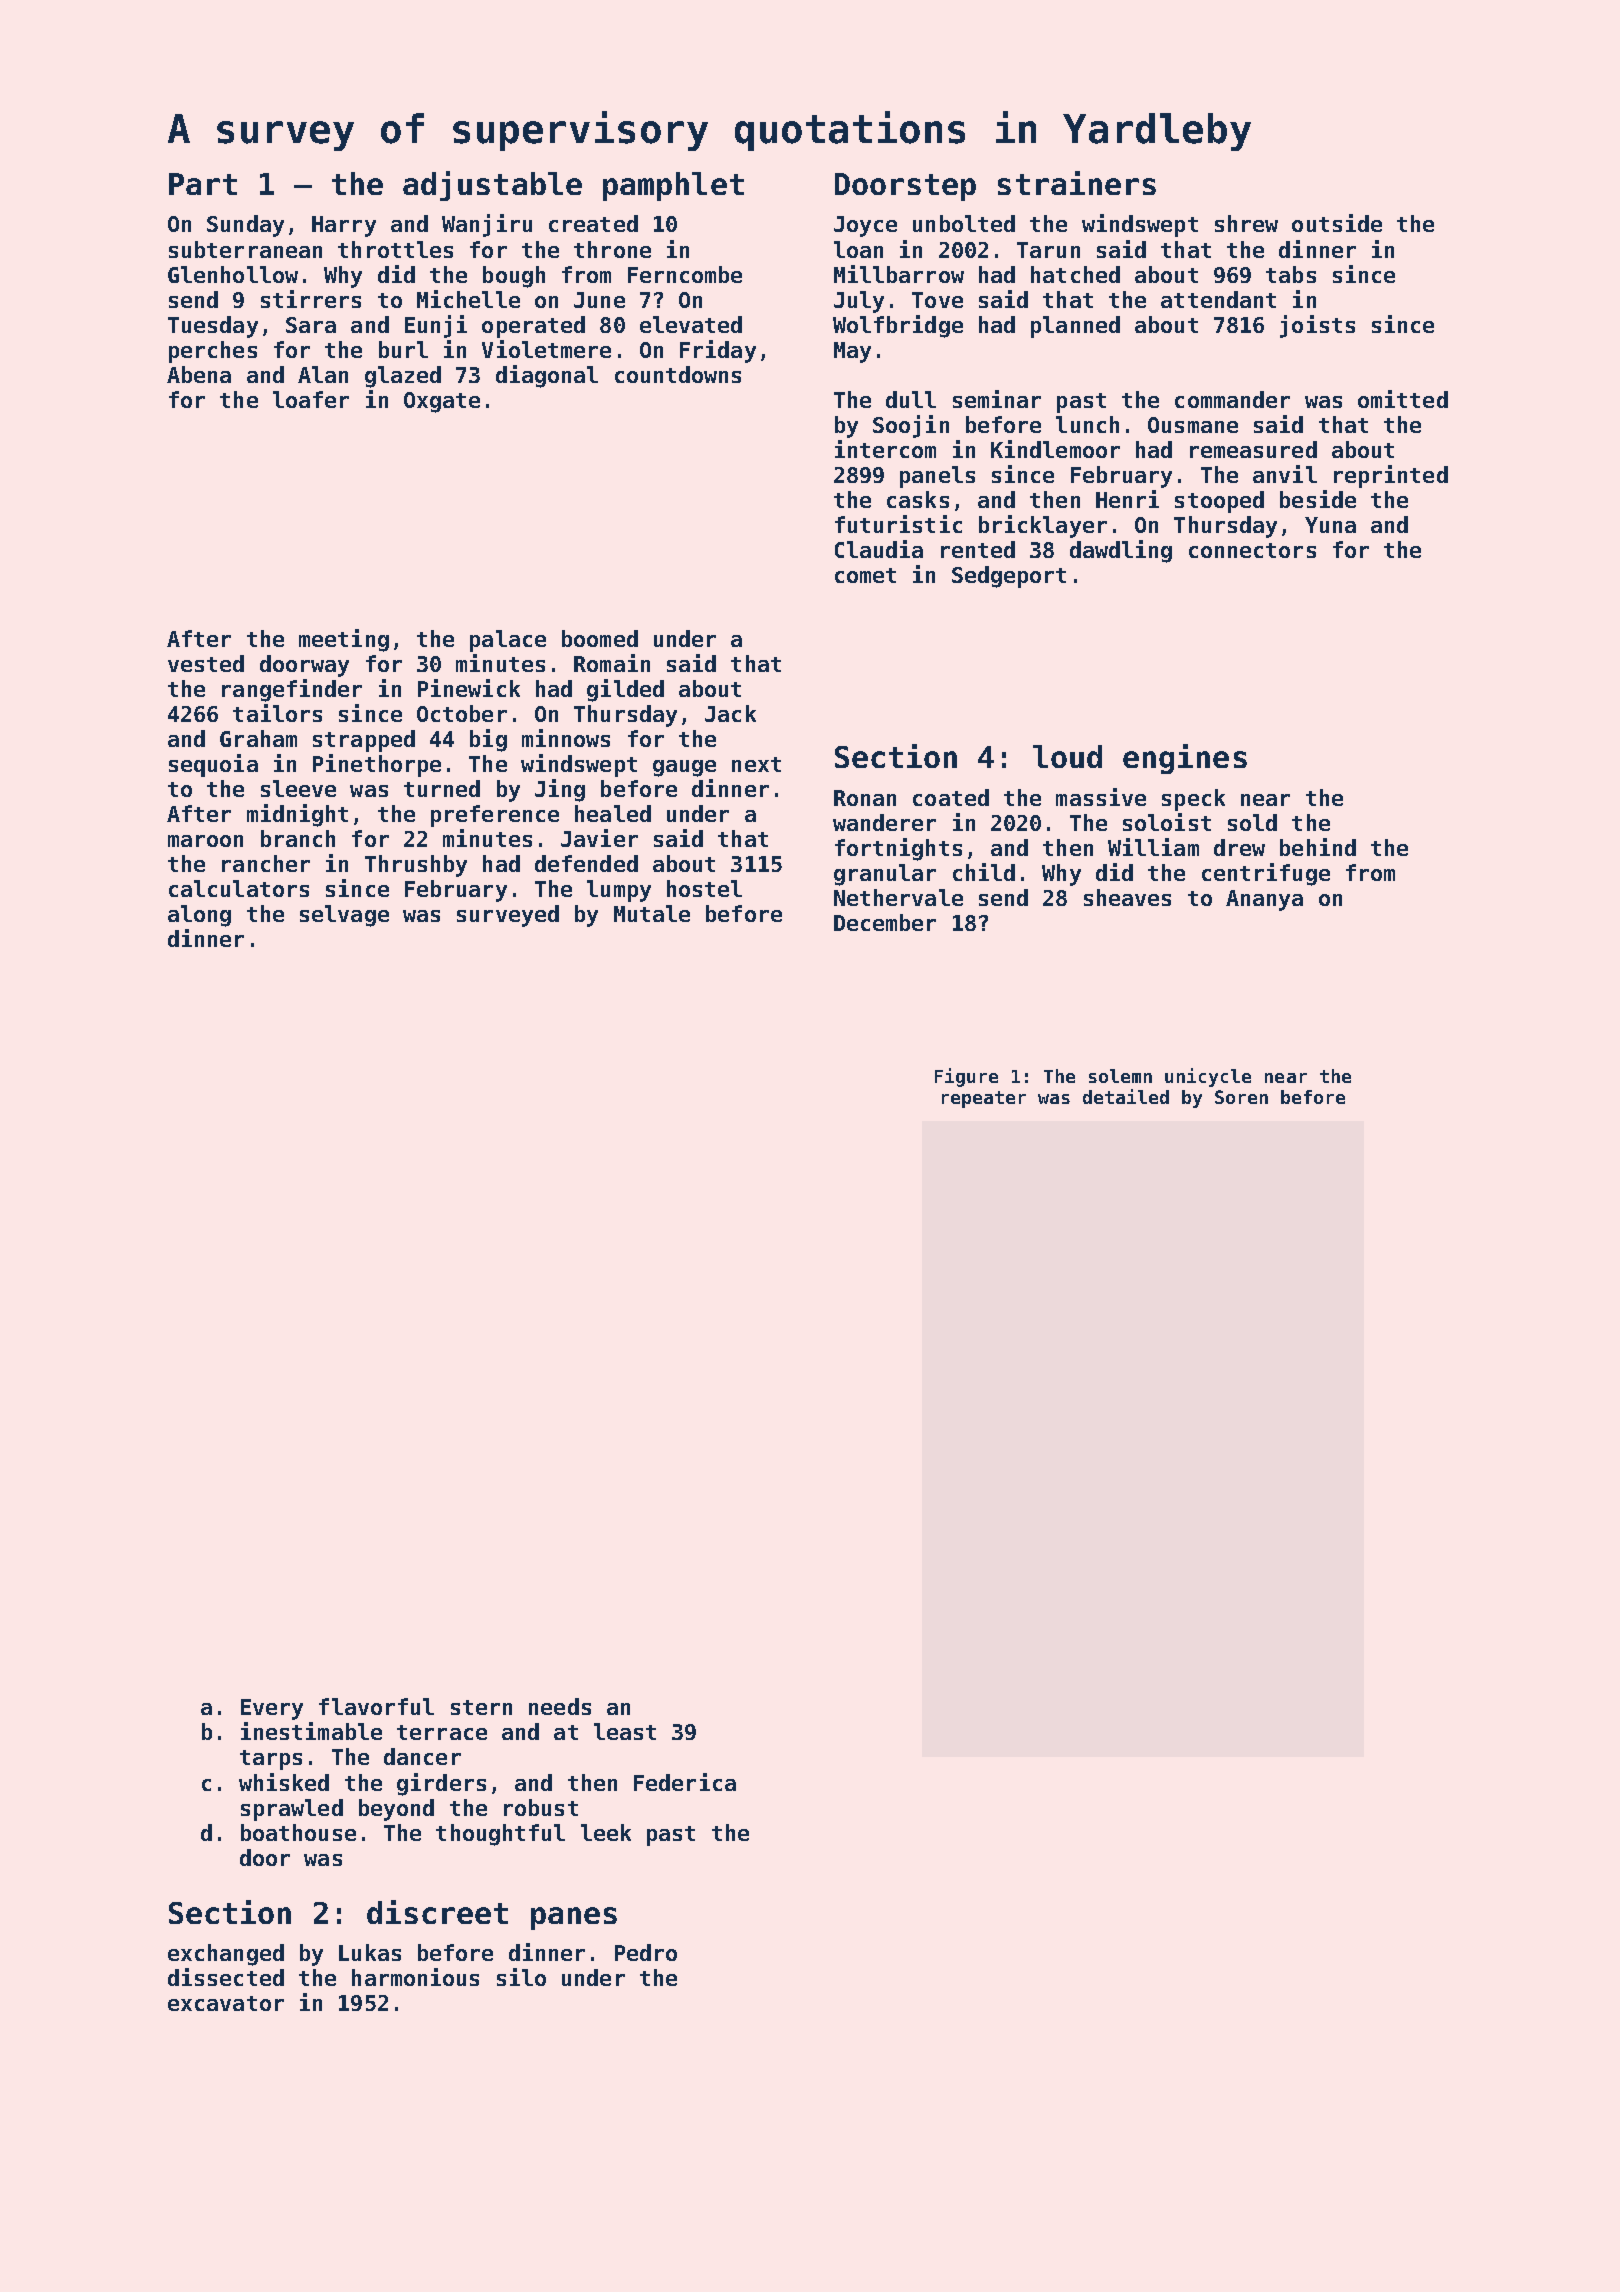 The height and width of the screenshot is (2292, 1620). I want to click on selvage, so click(344, 916).
